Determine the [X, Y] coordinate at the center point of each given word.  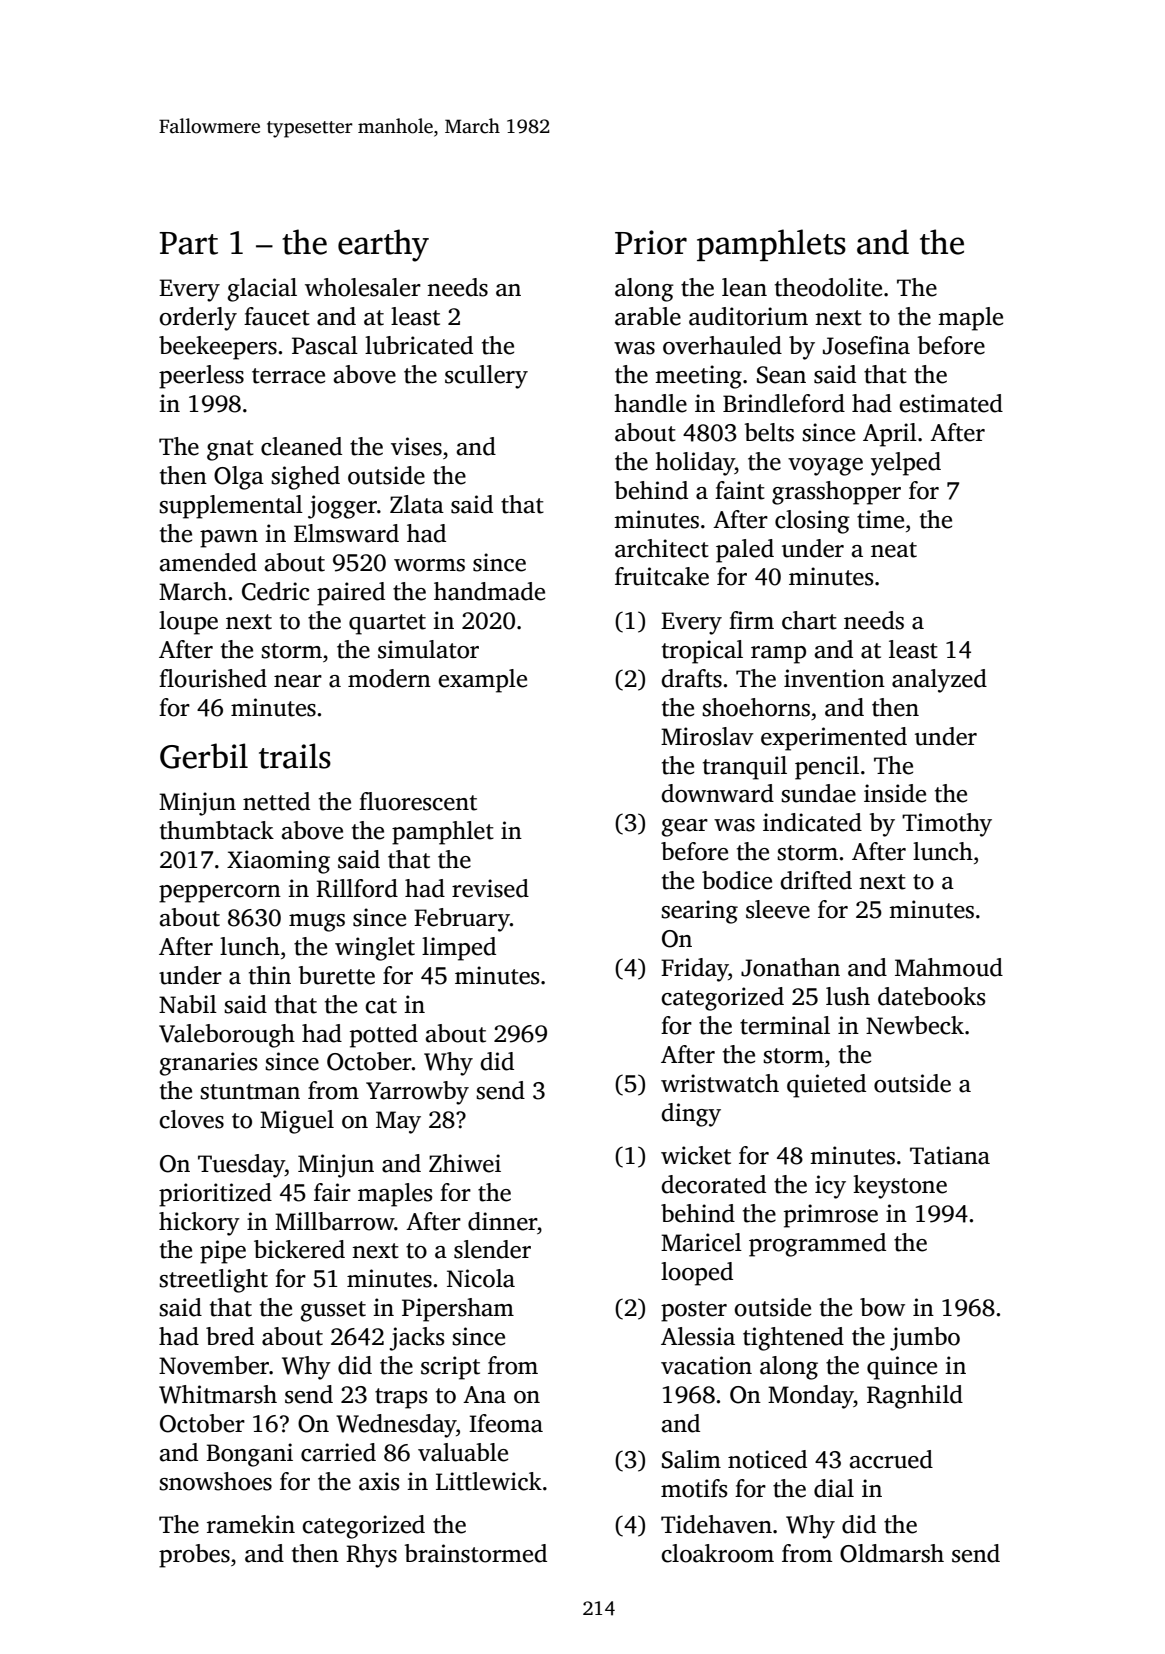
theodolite [828, 287]
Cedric [276, 591]
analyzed [939, 681]
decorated [713, 1184]
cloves [191, 1119]
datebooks [932, 996]
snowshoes [215, 1481]
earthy [383, 245]
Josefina [866, 345]
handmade [489, 591]
